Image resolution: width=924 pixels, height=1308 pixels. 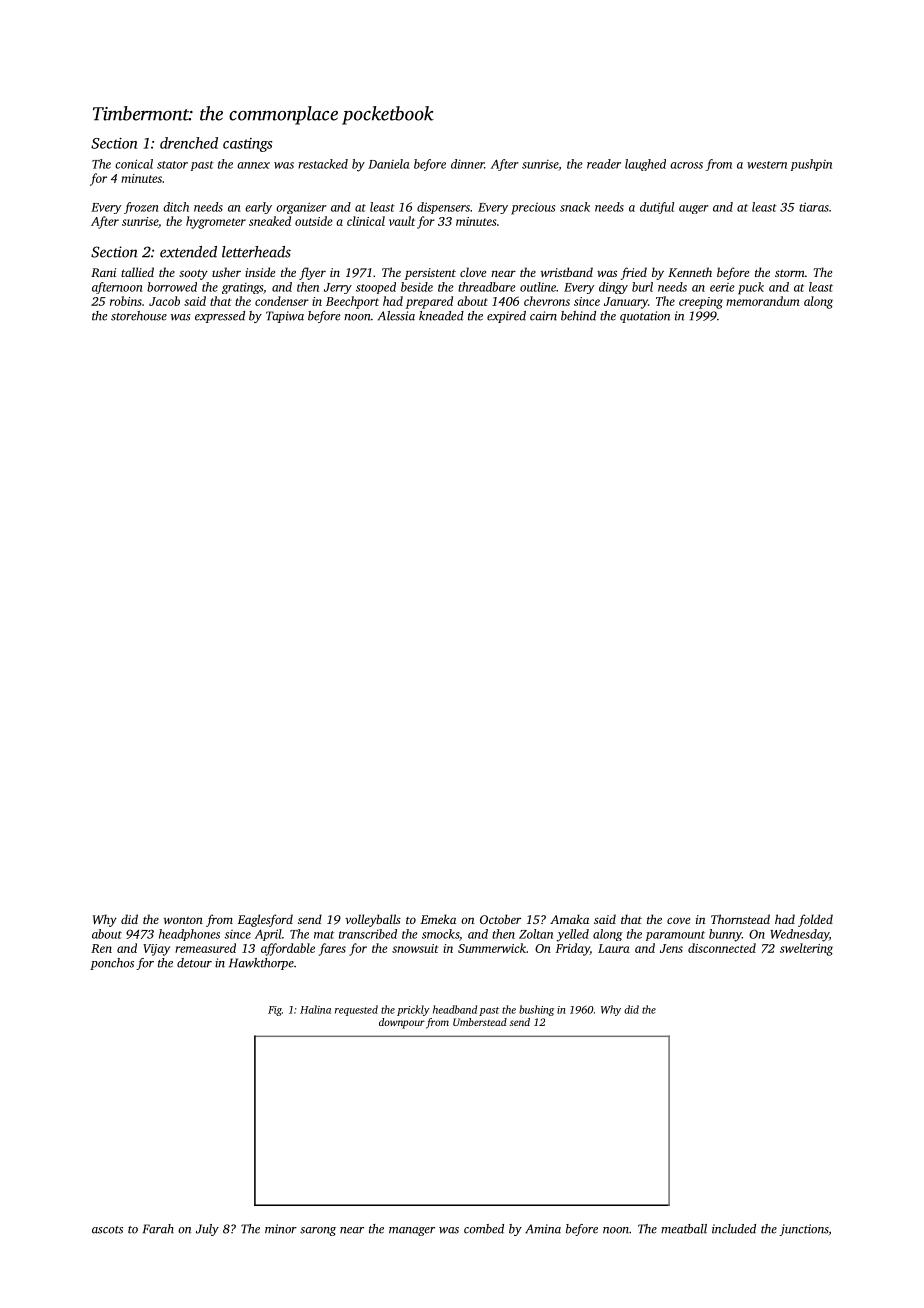 What do you see at coordinates (806, 949) in the document?
I see `sweltering` at bounding box center [806, 949].
